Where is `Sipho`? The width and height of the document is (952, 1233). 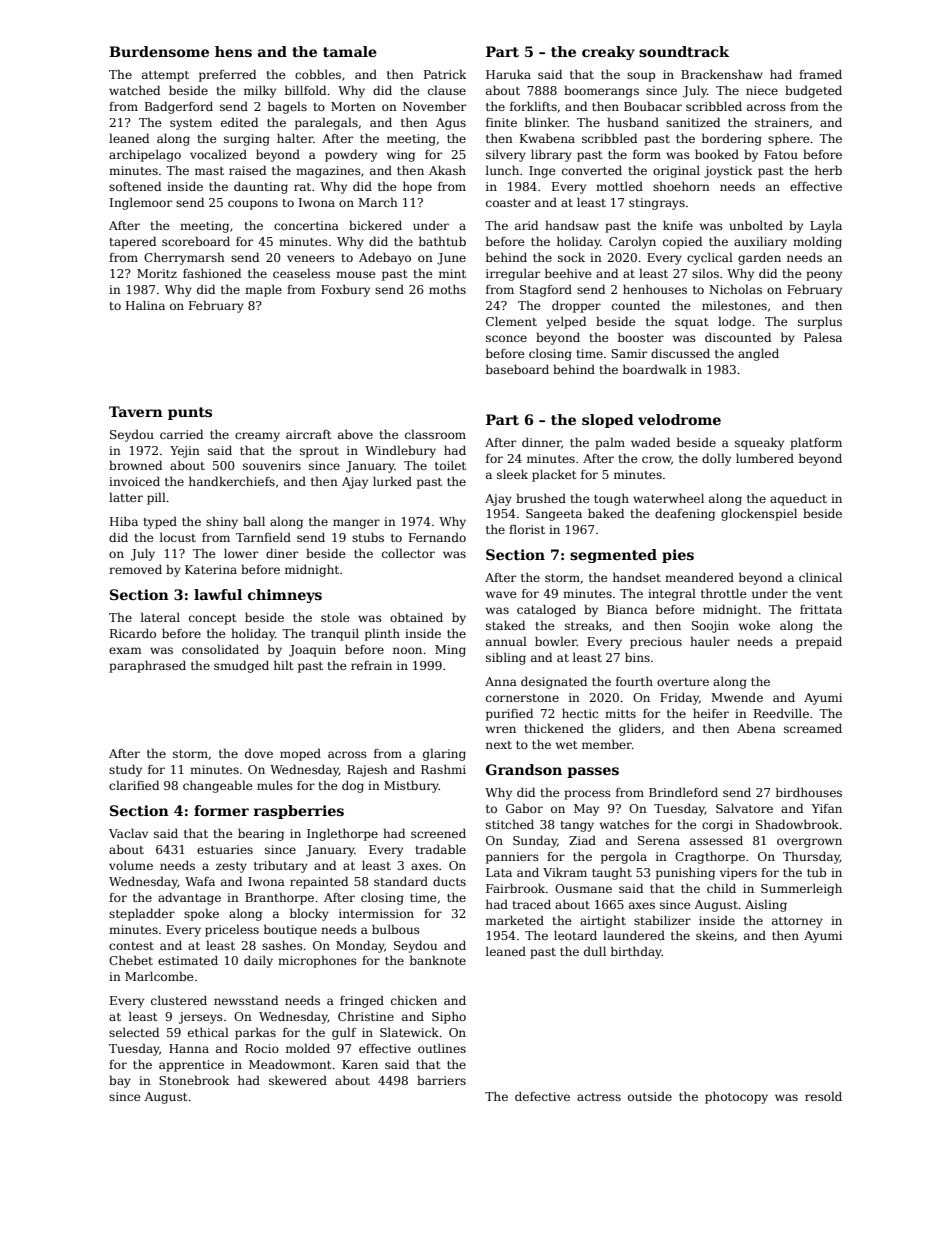 Sipho is located at coordinates (449, 1017).
